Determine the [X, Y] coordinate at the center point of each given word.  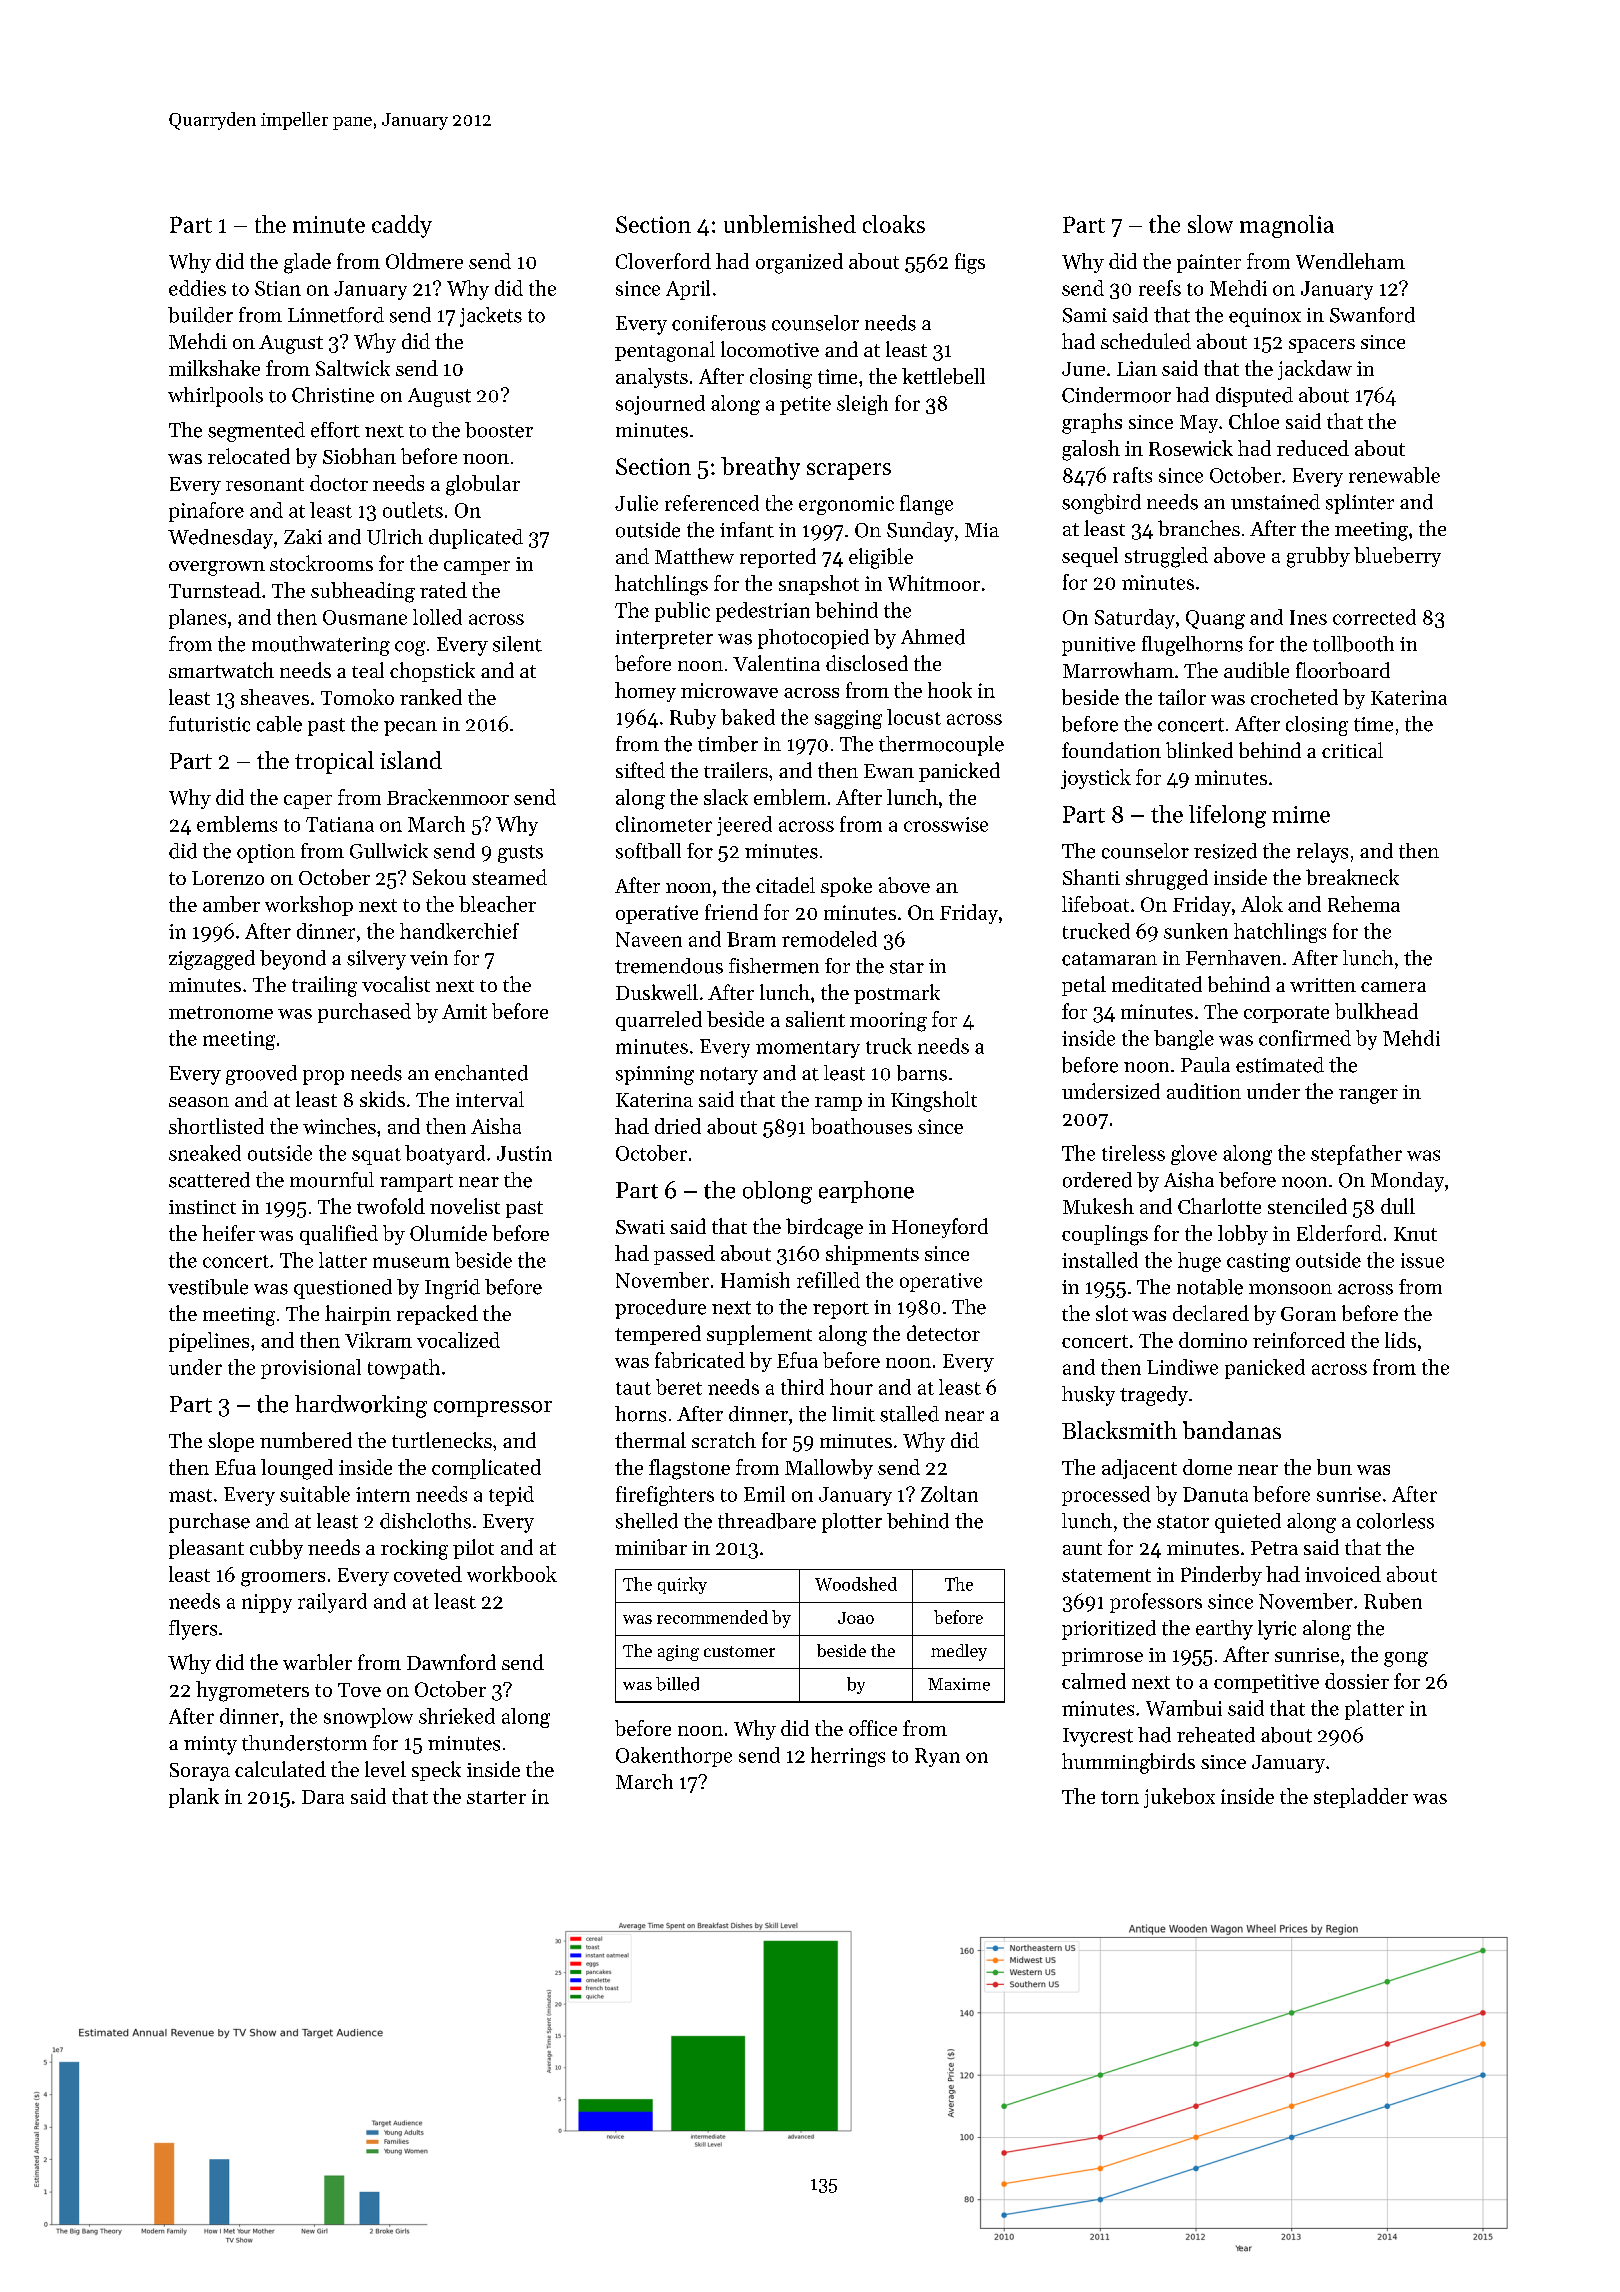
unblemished [790, 224]
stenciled [1307, 1206]
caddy [402, 226]
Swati [640, 1227]
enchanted [481, 1073]
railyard [332, 1603]
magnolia [1287, 226]
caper [308, 802]
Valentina [776, 663]
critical [1352, 750]
